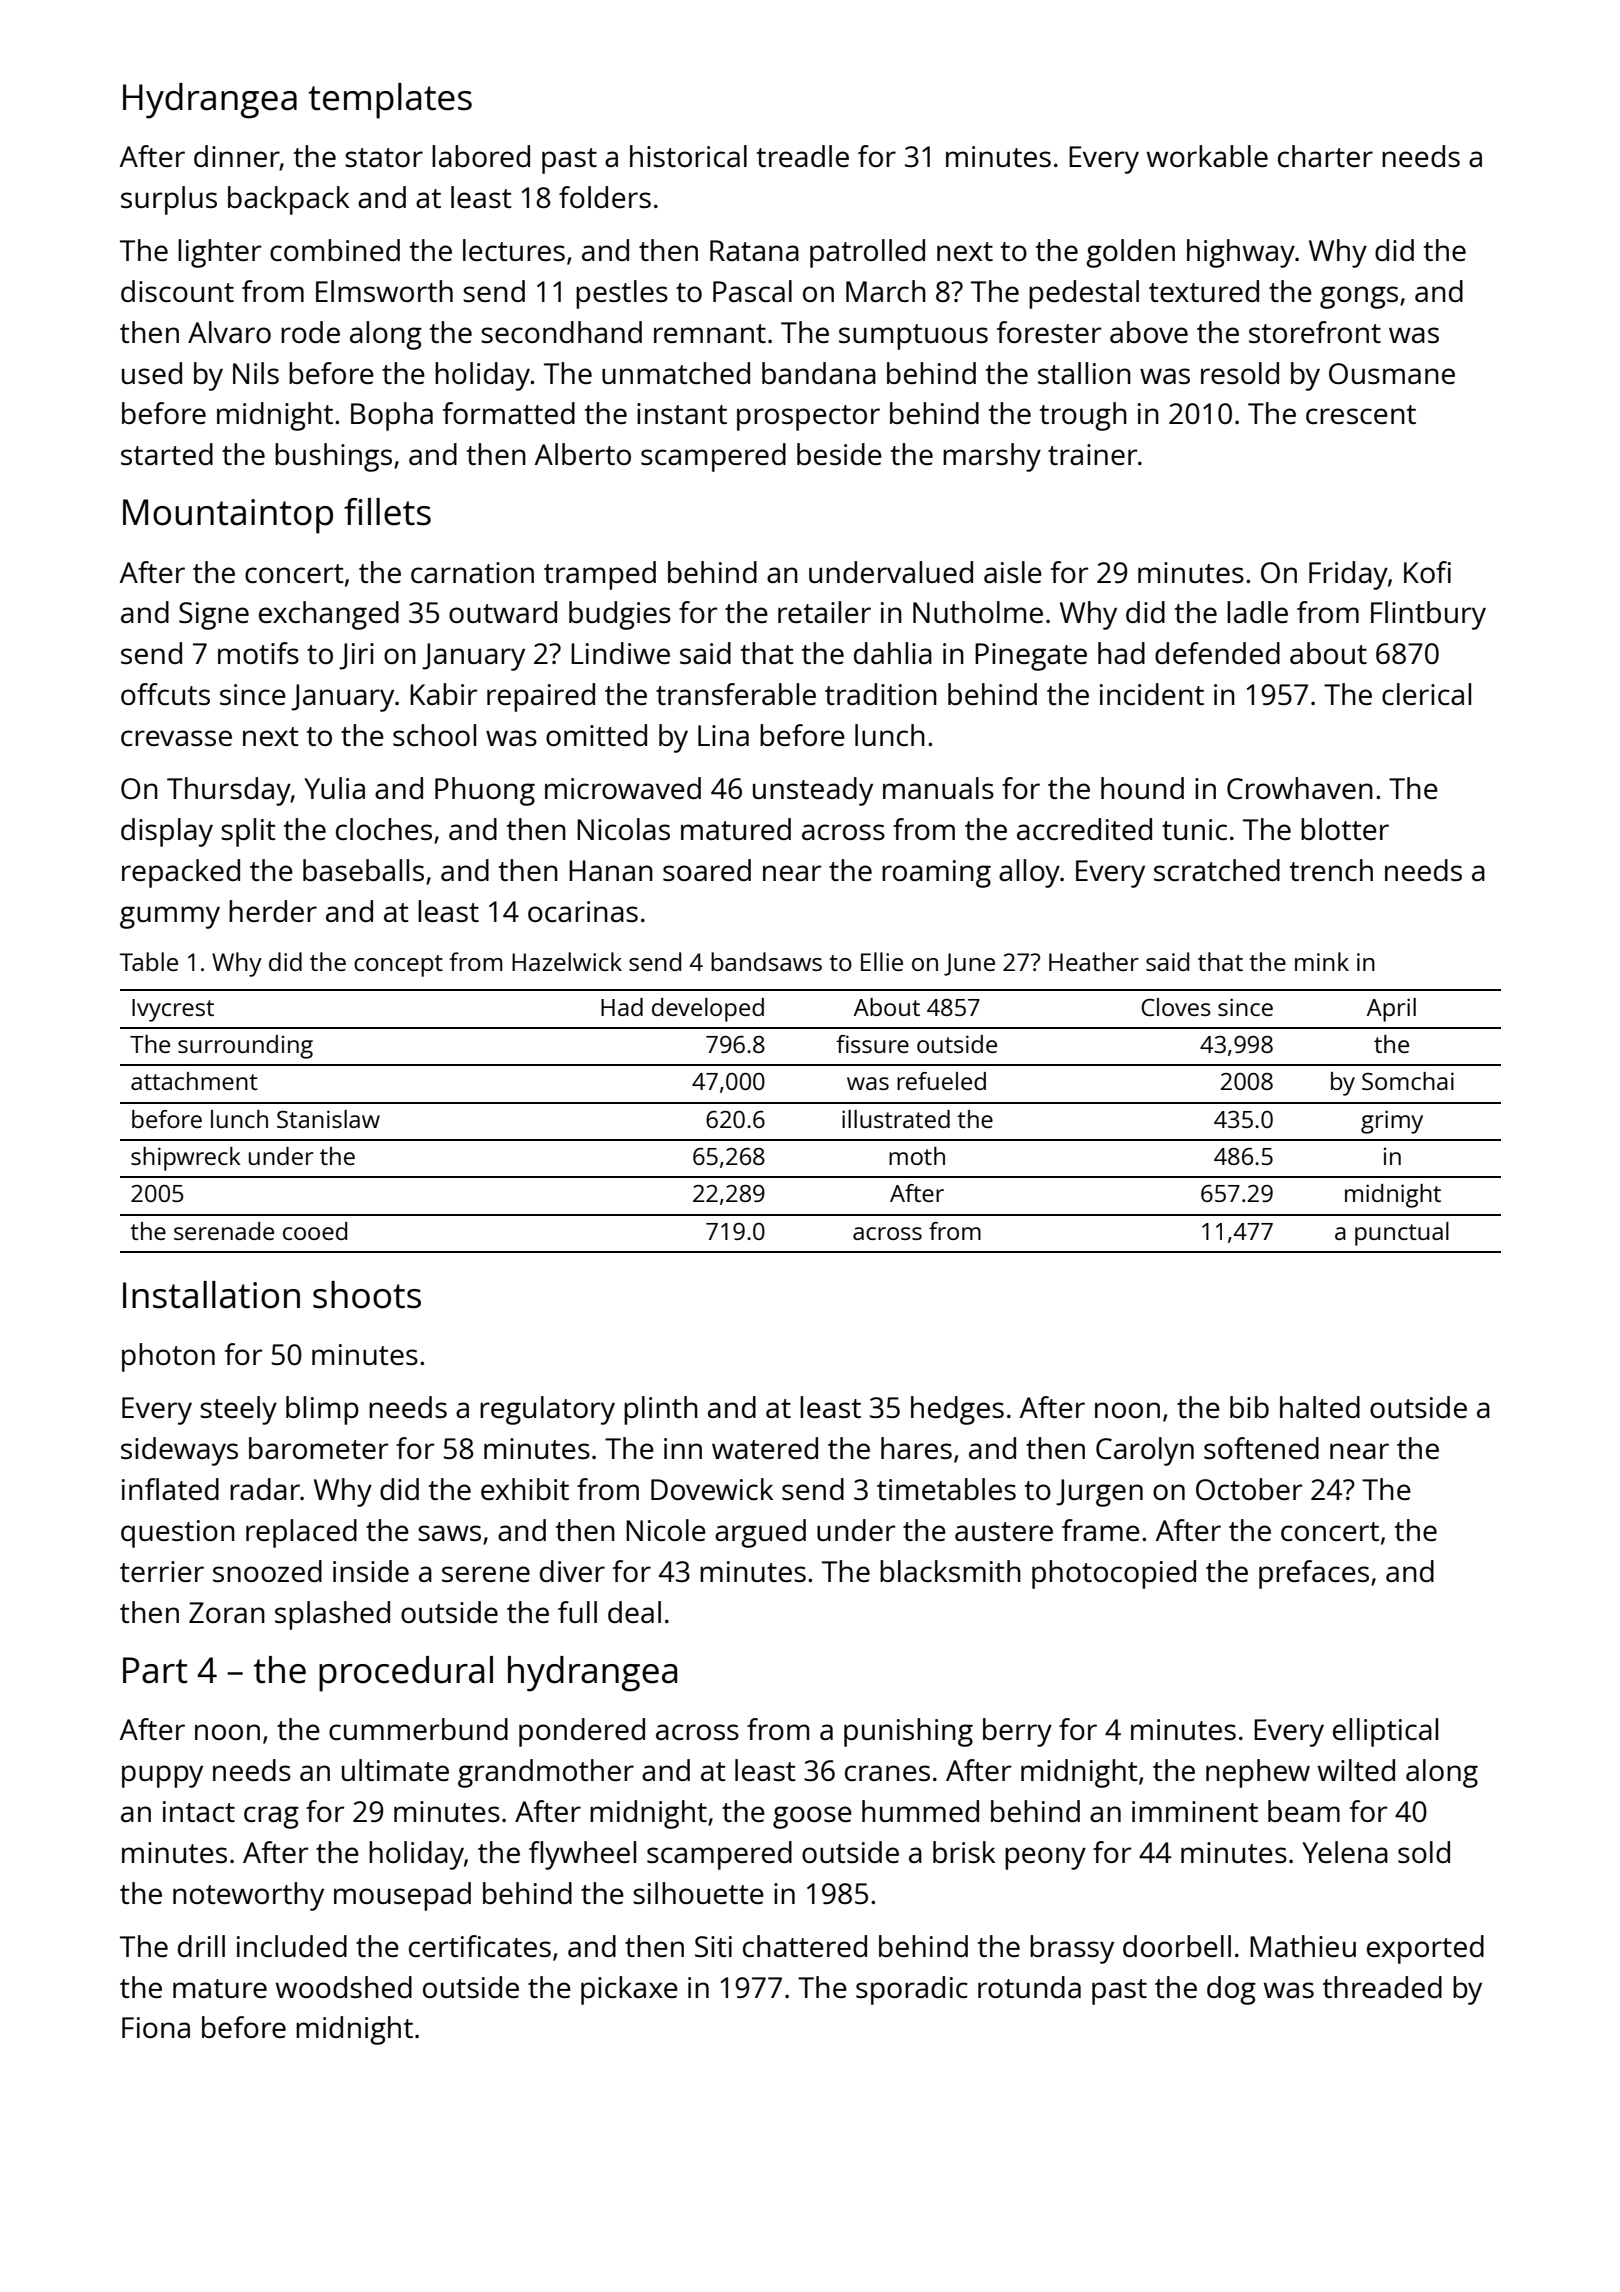  I want to click on budgies, so click(620, 615).
